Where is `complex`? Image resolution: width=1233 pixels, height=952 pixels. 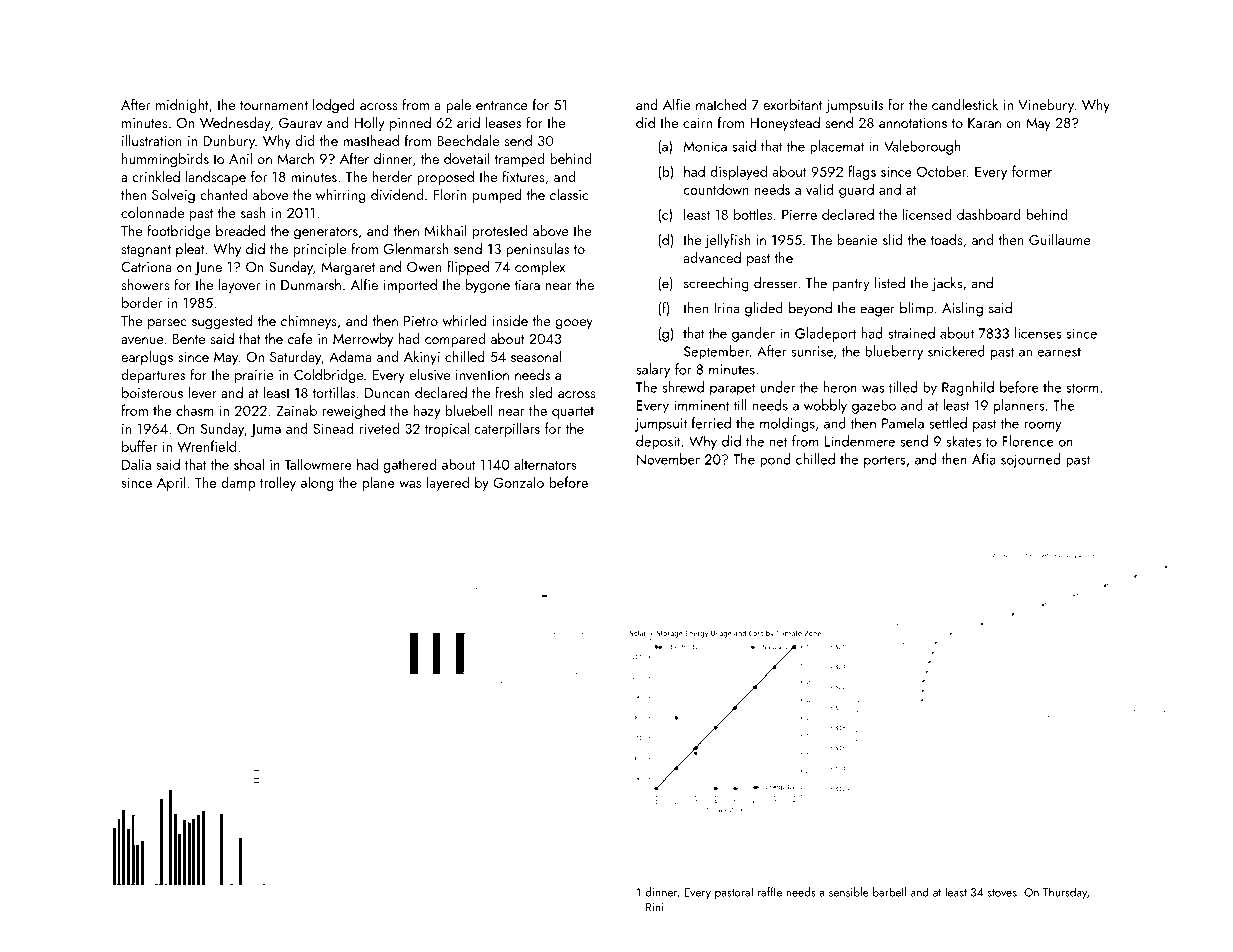
complex is located at coordinates (540, 268).
